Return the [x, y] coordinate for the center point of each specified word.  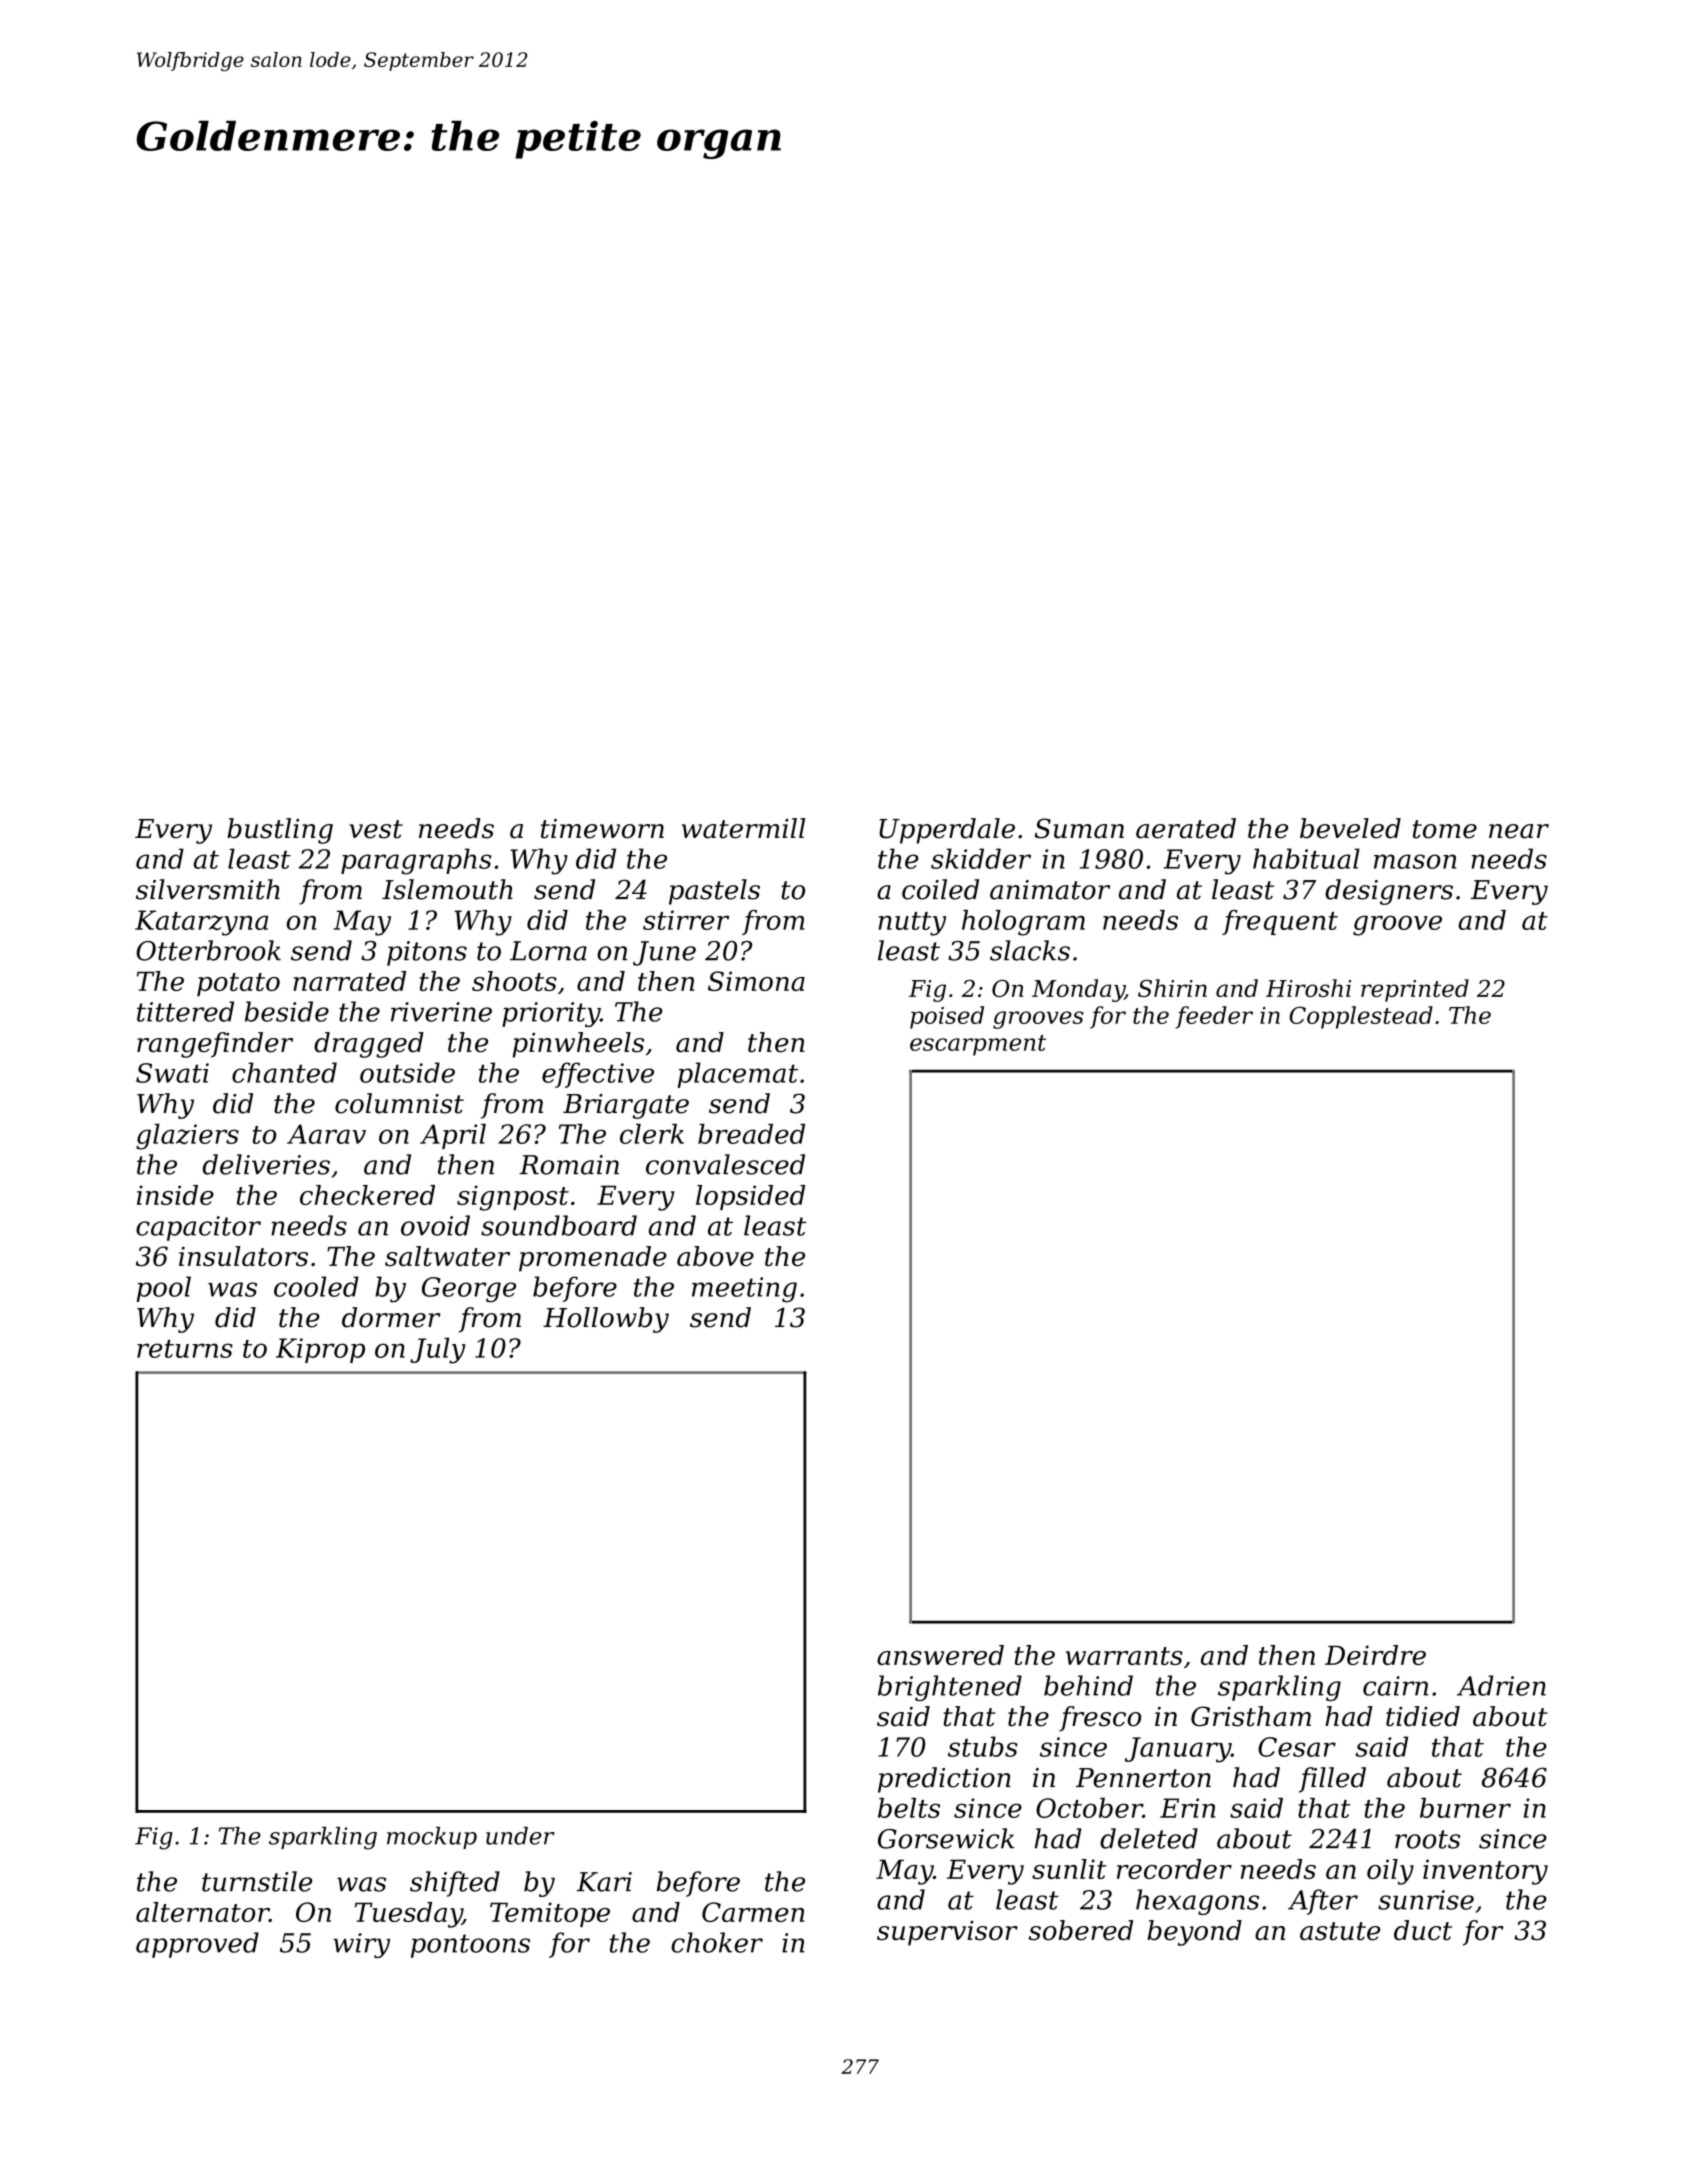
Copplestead [1361, 1017]
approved [197, 1945]
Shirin [1172, 988]
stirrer [686, 920]
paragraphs [416, 861]
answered [940, 1655]
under [520, 1836]
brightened [950, 1688]
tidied [1423, 1716]
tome [1445, 829]
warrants [1124, 1656]
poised [947, 1017]
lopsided [750, 1197]
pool [163, 1289]
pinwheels [578, 1045]
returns [185, 1349]
